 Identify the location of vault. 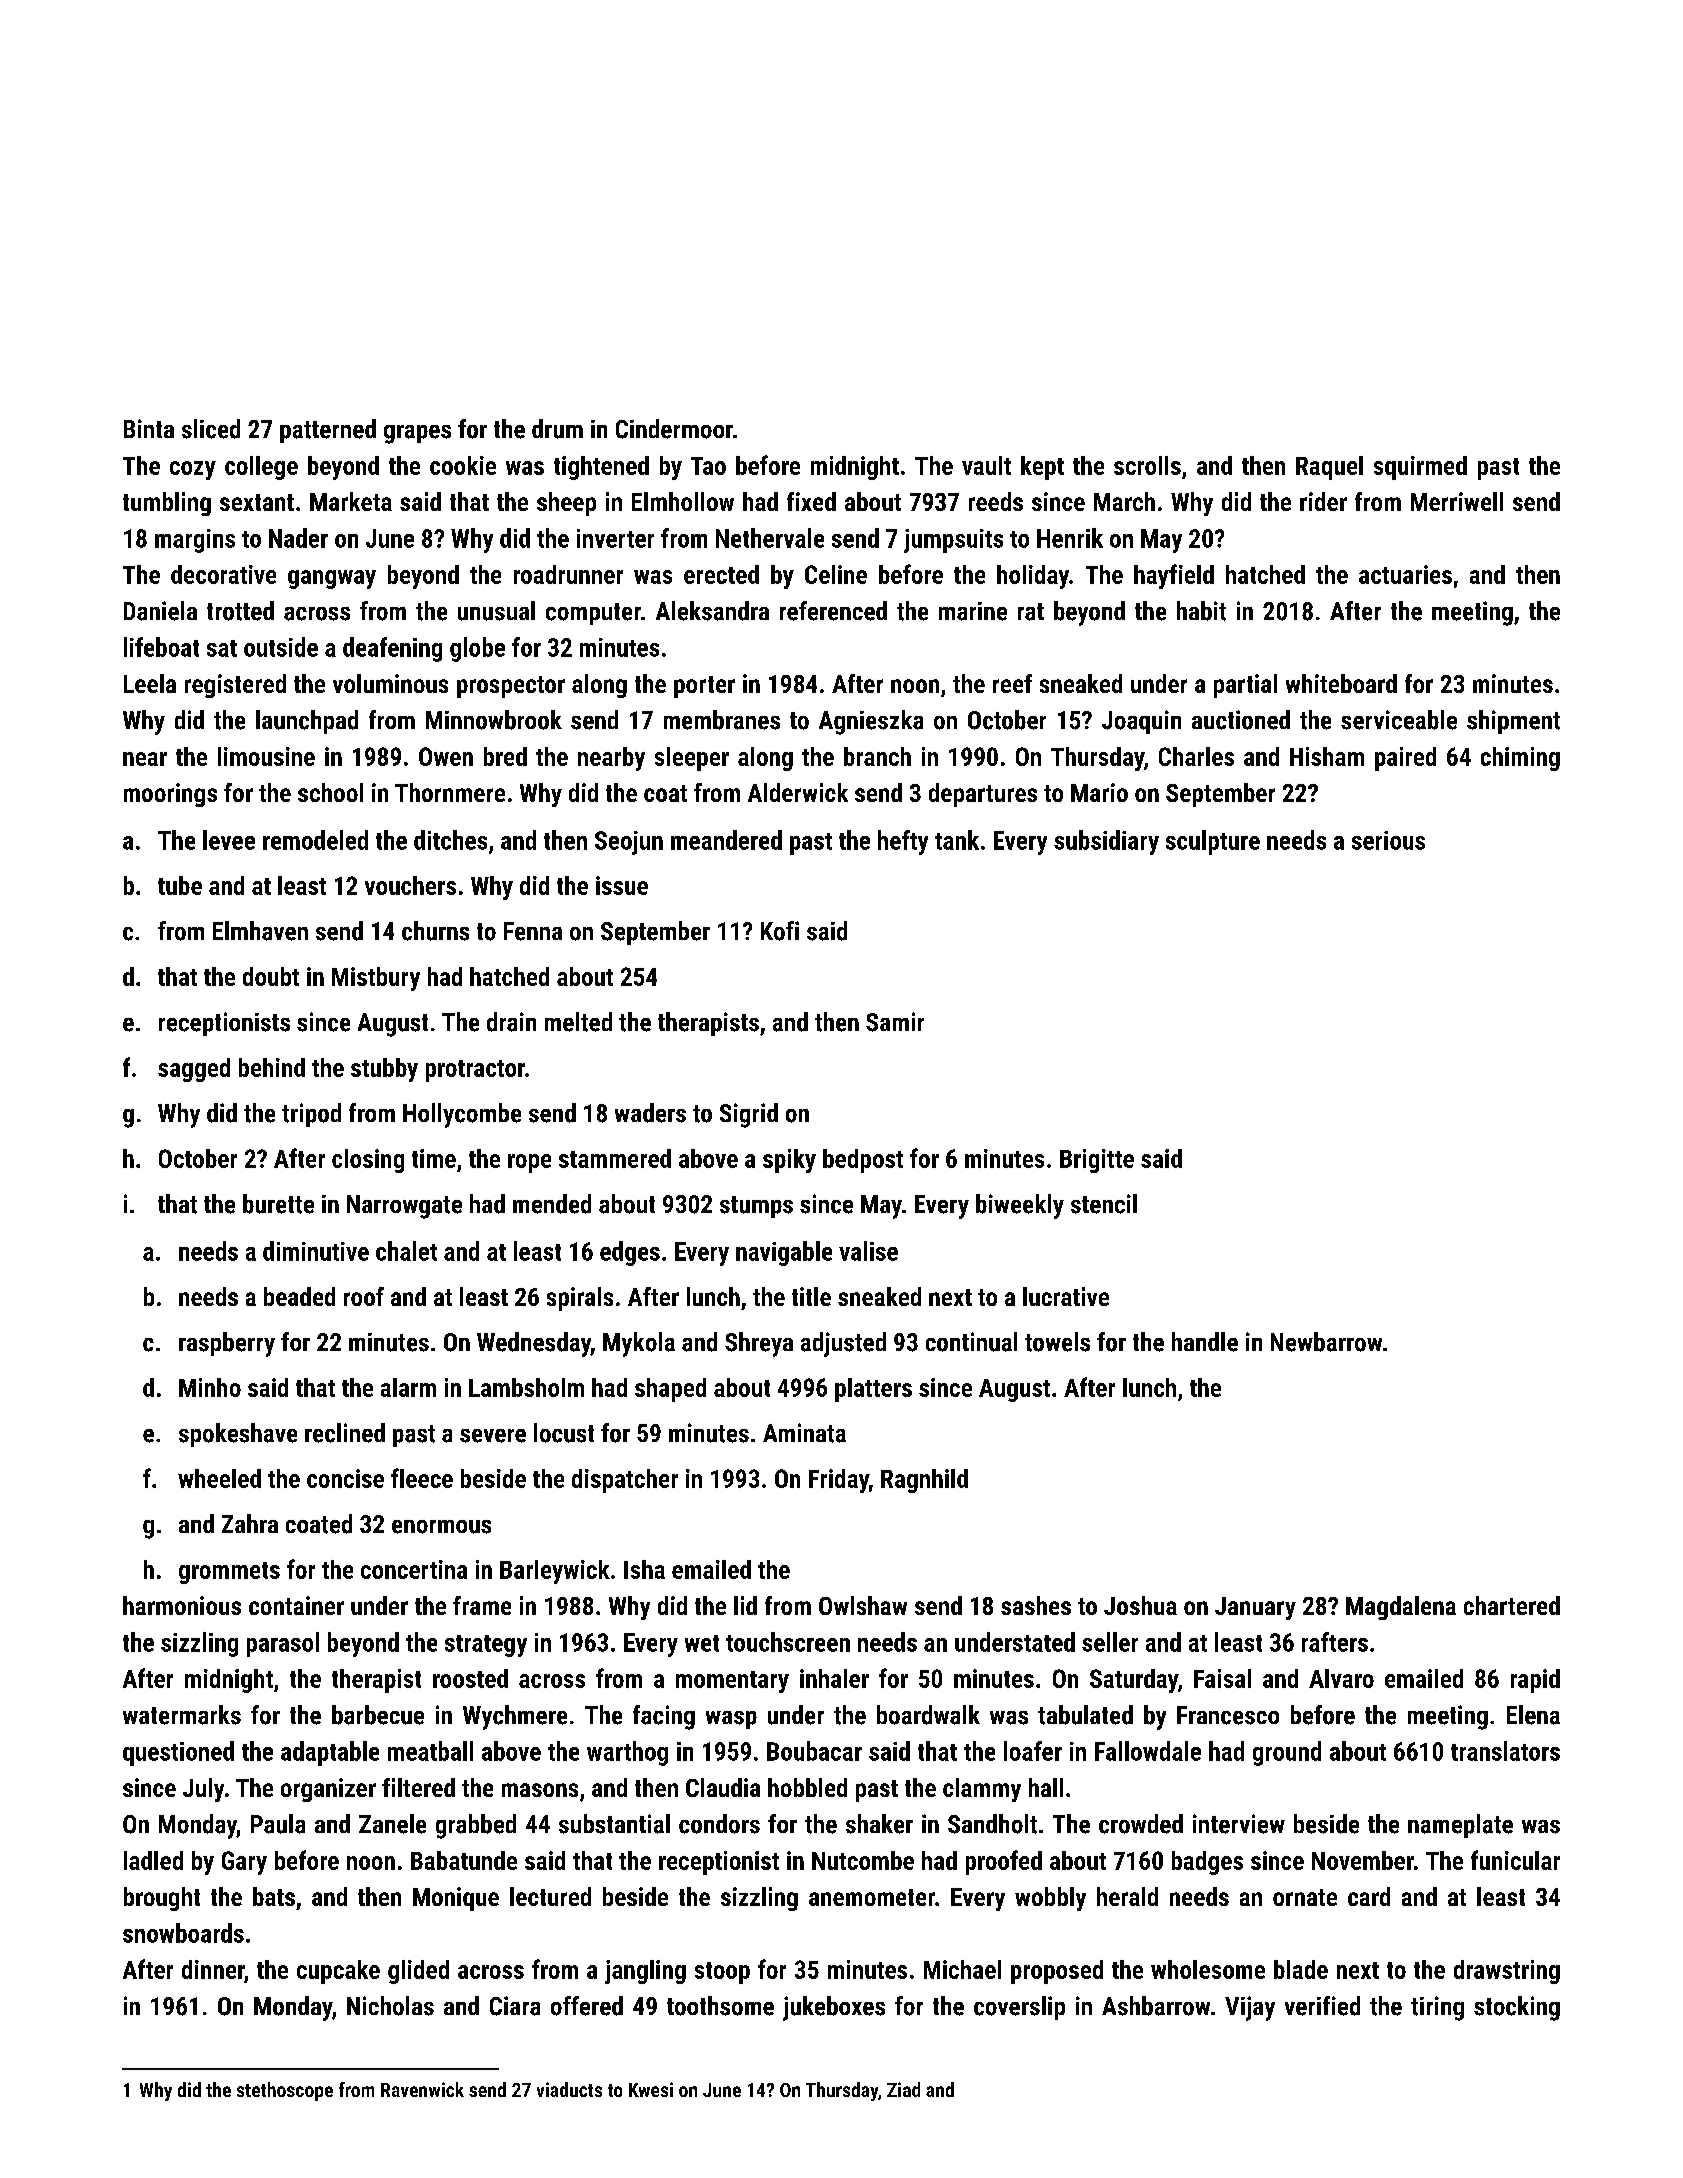
(986, 465).
